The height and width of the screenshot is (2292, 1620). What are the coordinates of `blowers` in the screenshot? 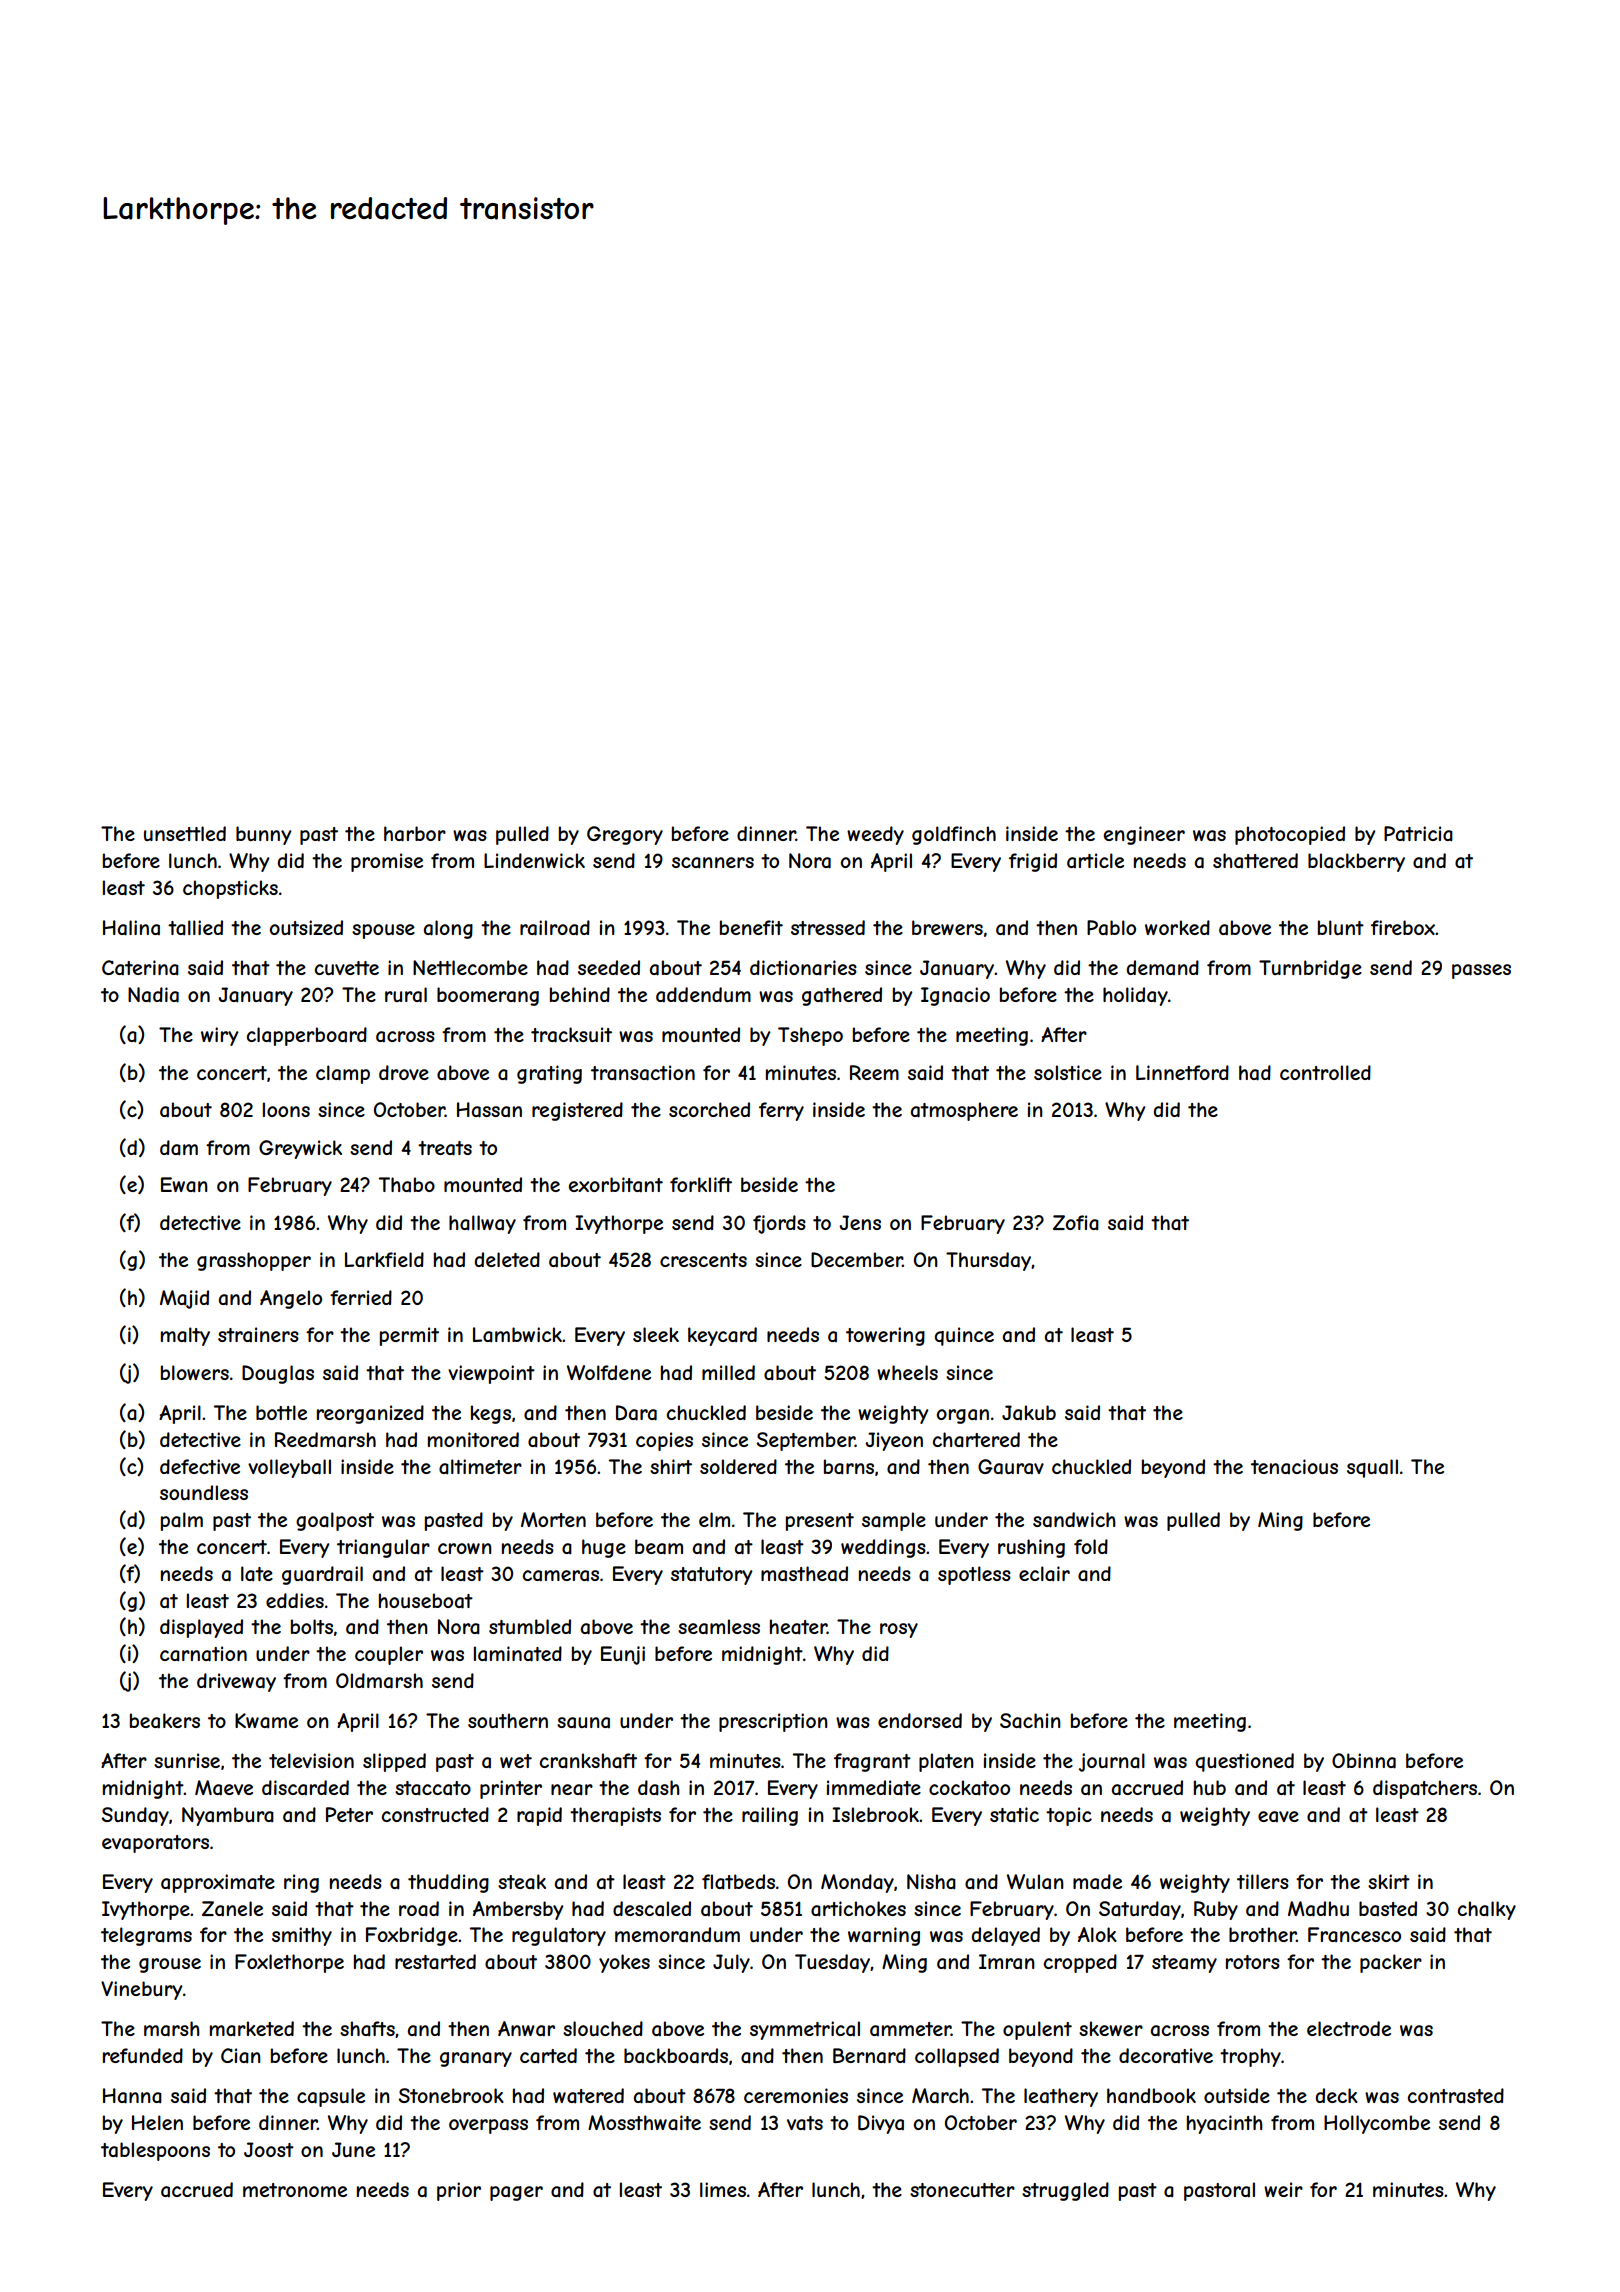 It's located at (195, 1372).
